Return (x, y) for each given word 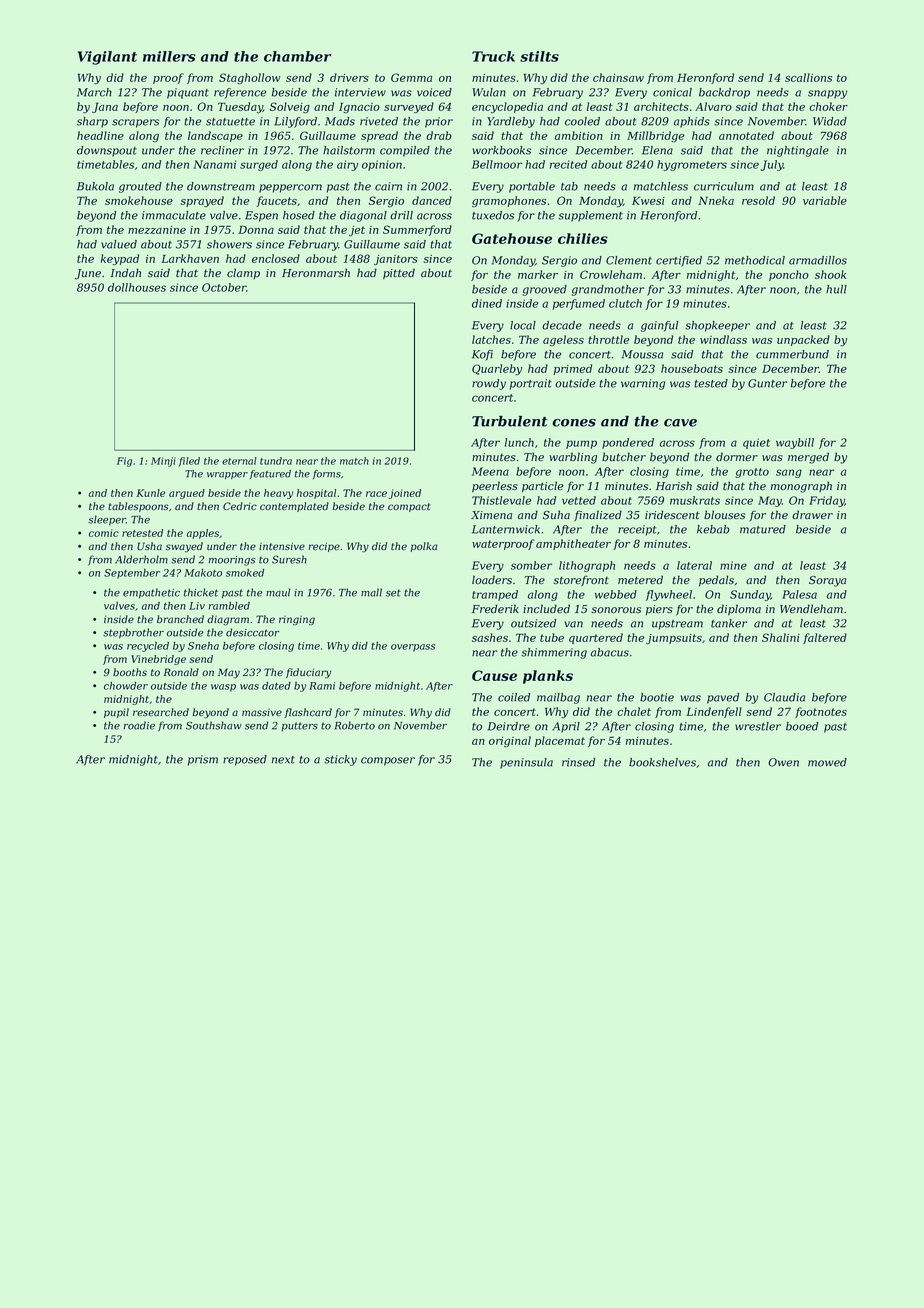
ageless (563, 341)
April (566, 727)
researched (161, 712)
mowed (827, 762)
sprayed (202, 202)
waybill (795, 443)
